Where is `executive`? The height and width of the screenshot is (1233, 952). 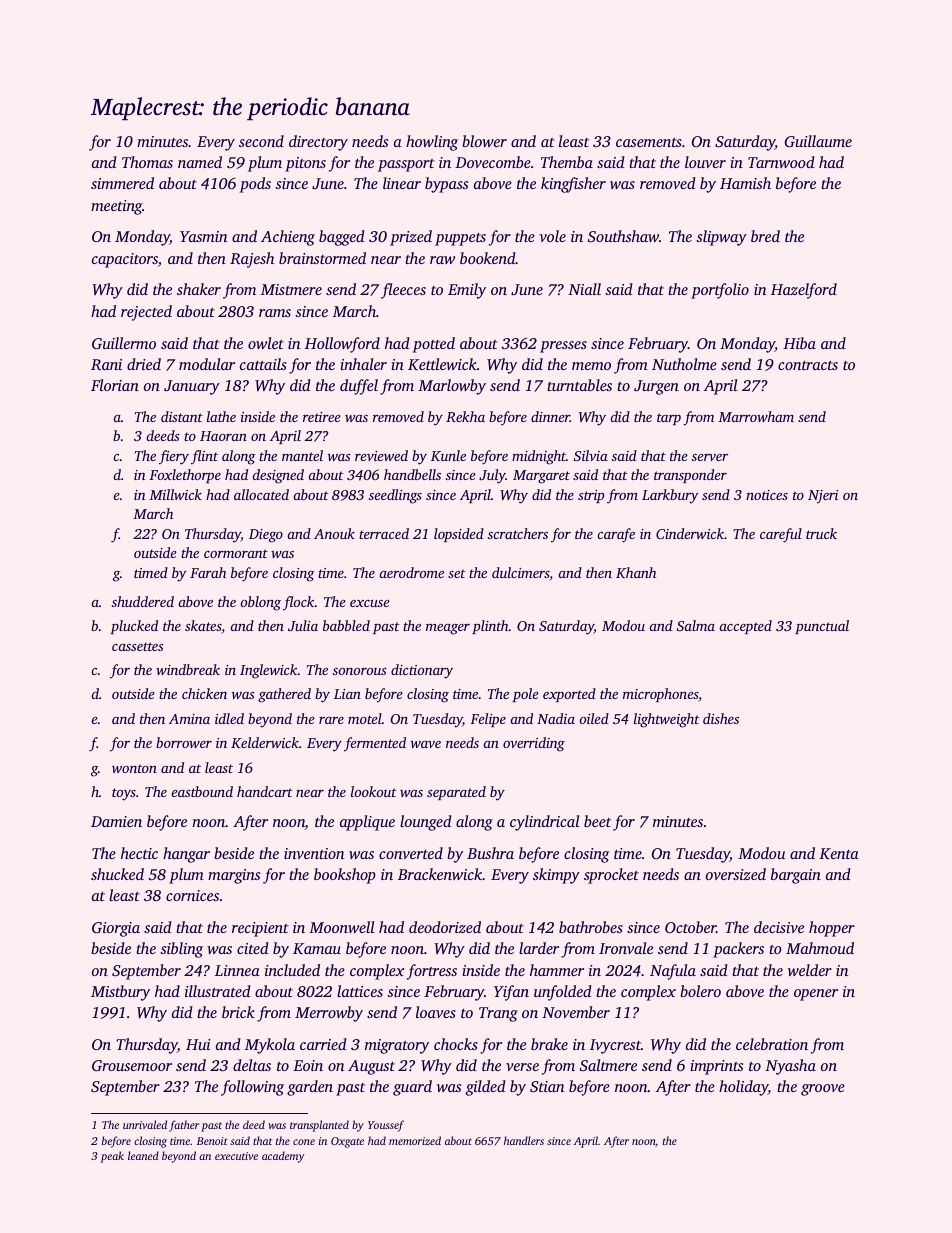
executive is located at coordinates (236, 1156).
